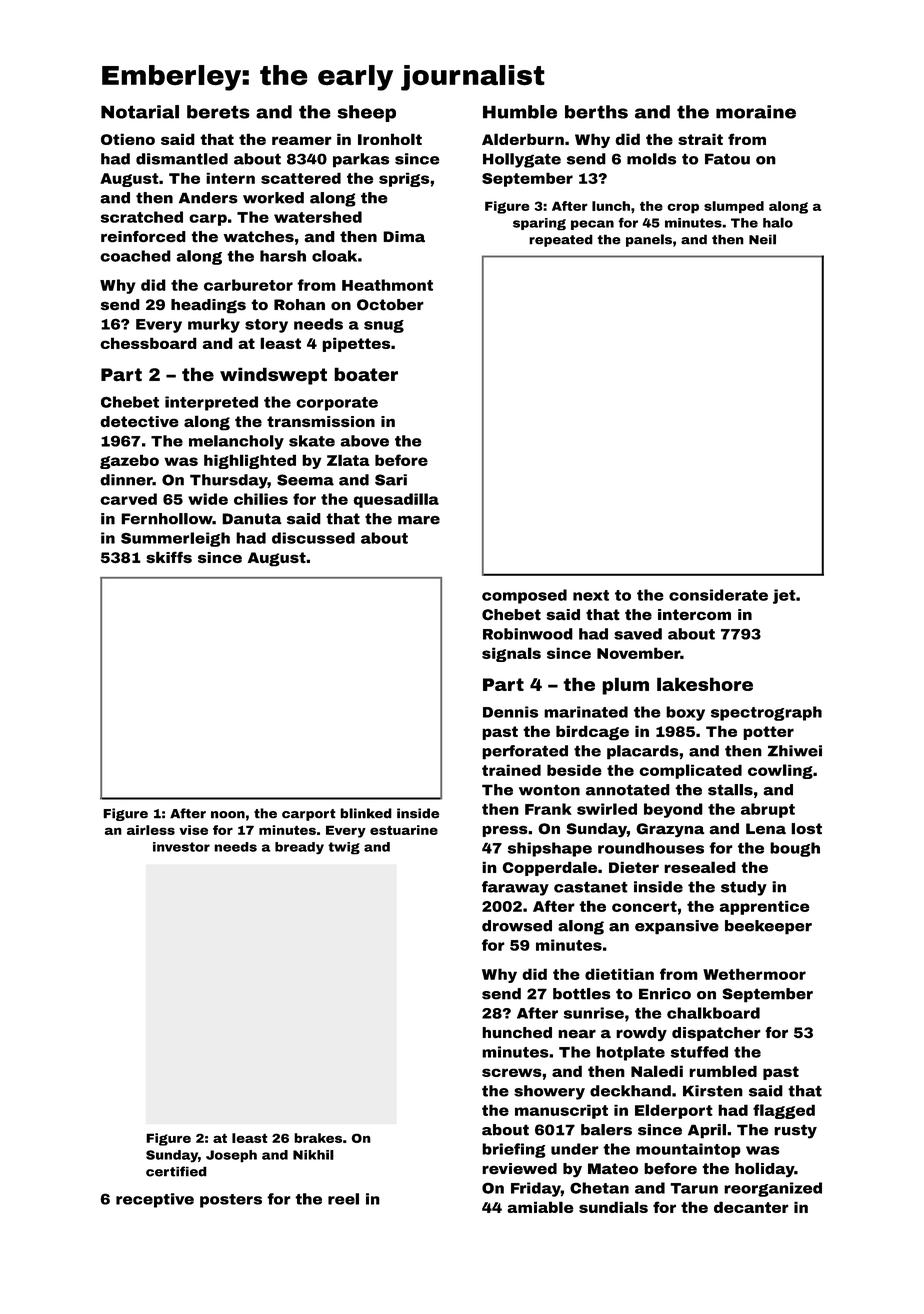  What do you see at coordinates (513, 1150) in the screenshot?
I see `briefing` at bounding box center [513, 1150].
